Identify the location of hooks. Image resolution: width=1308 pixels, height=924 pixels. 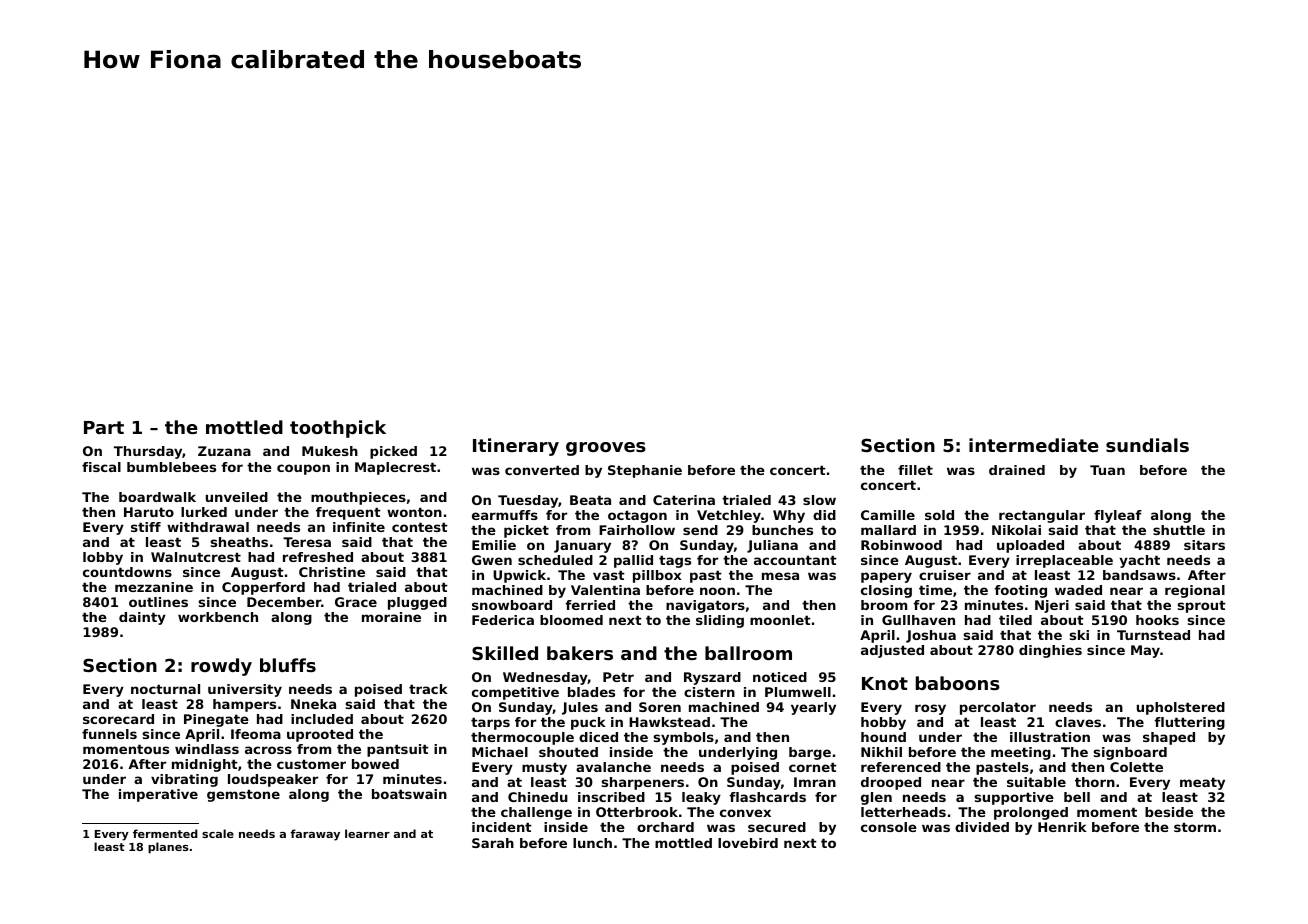
(1157, 620).
